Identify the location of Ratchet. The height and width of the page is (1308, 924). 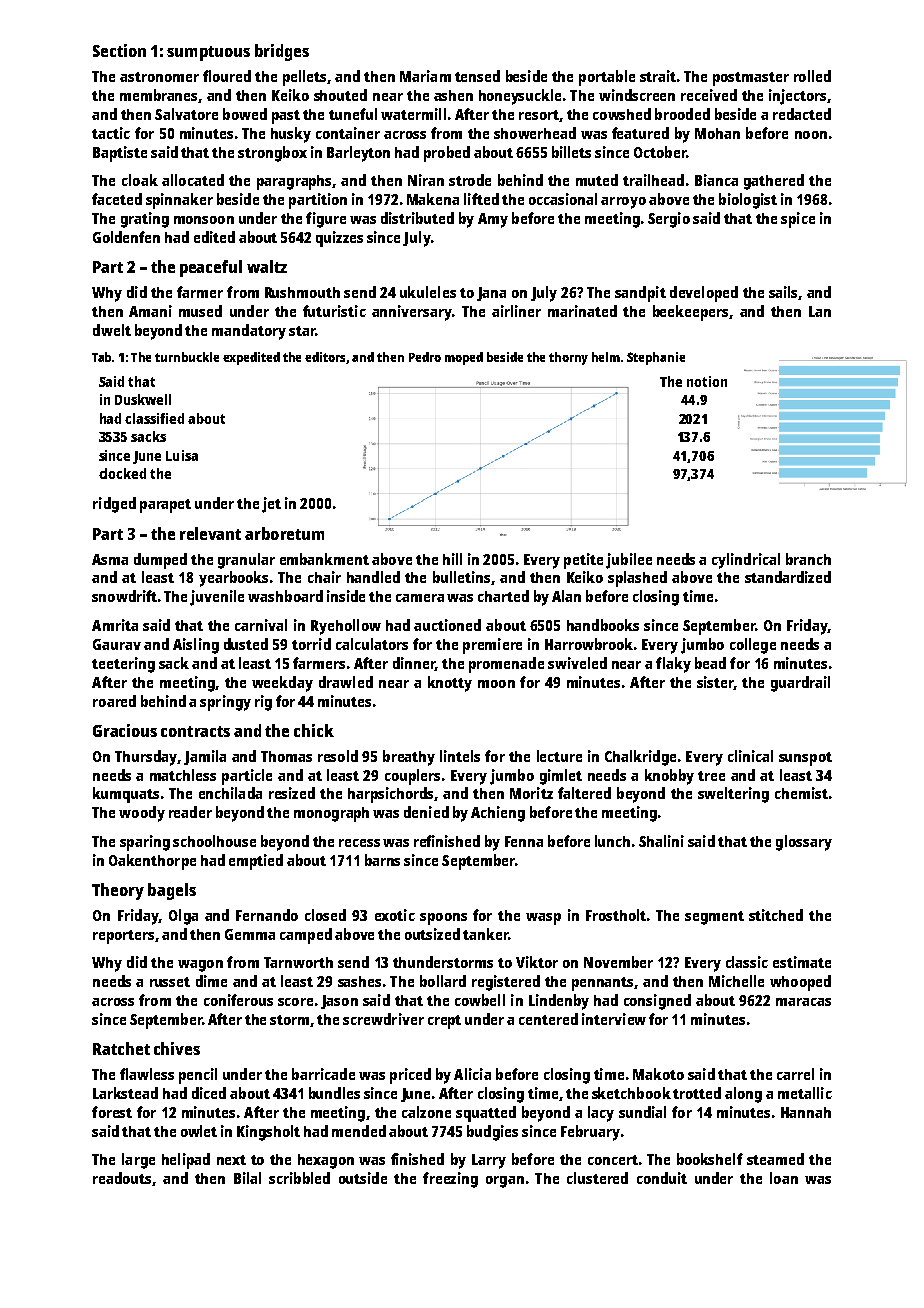
(121, 1048).
